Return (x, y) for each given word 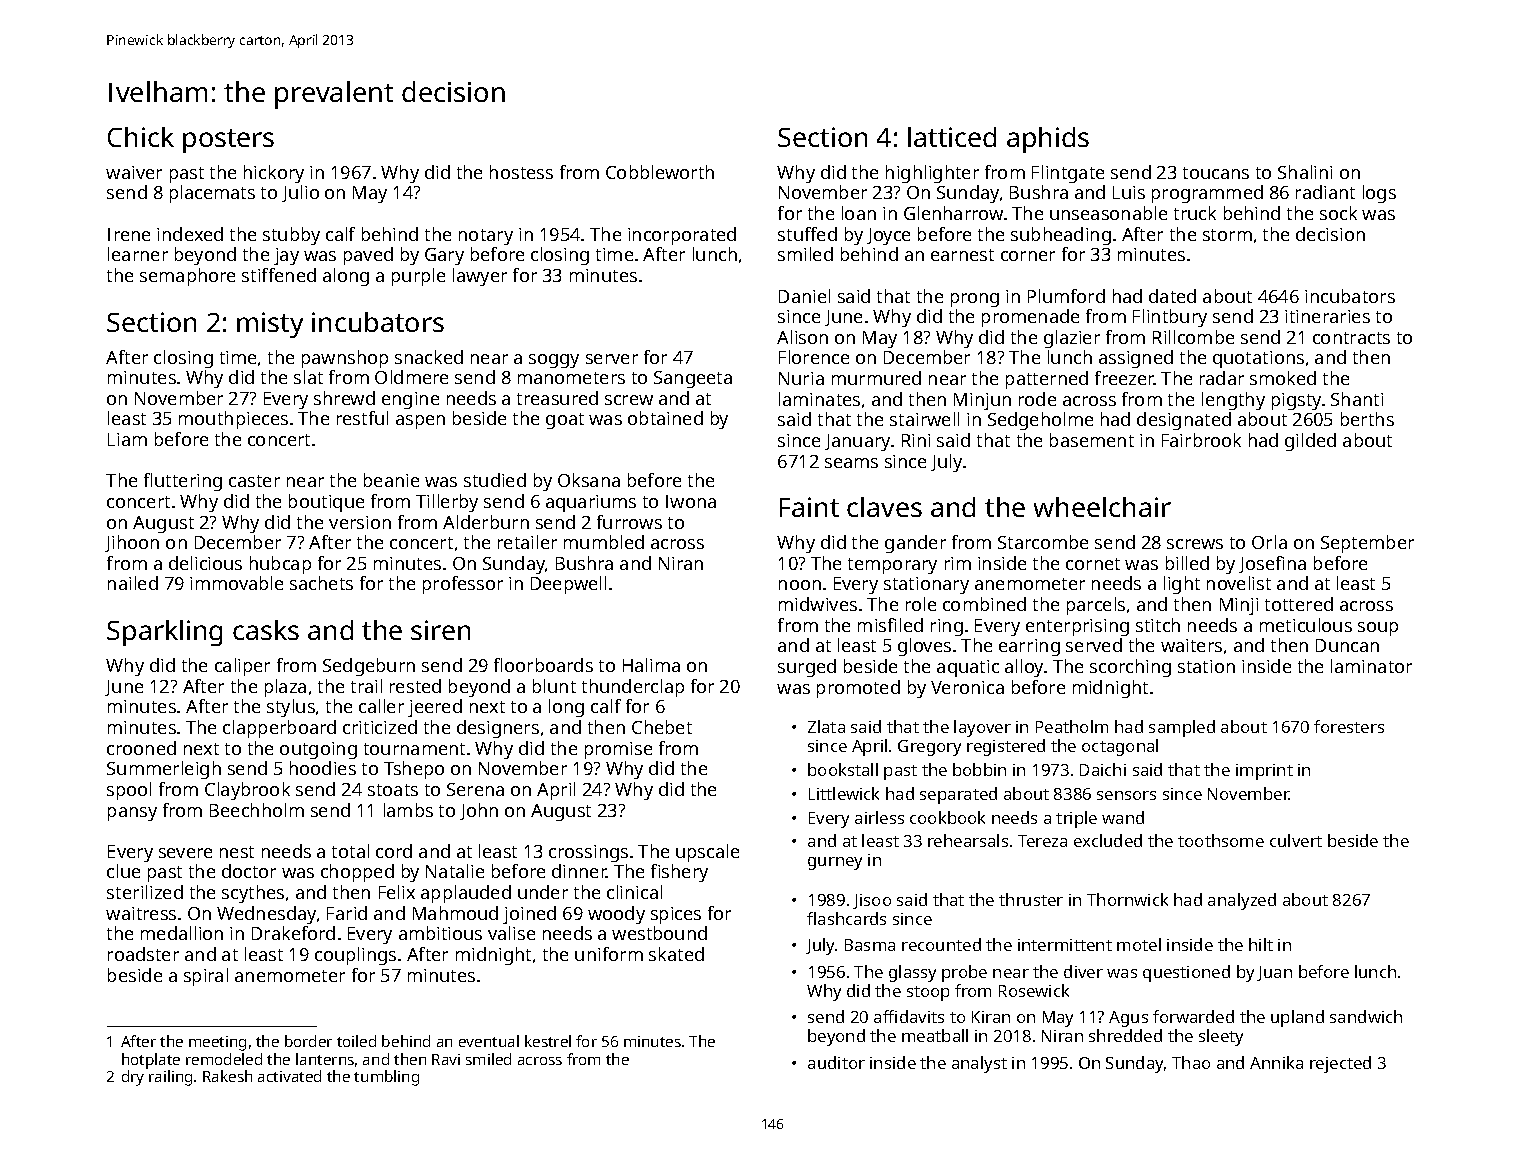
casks (266, 630)
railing (170, 1078)
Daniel (804, 296)
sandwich (1366, 1016)
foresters (1349, 726)
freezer (1124, 378)
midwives (818, 604)
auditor (836, 1062)
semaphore (187, 277)
